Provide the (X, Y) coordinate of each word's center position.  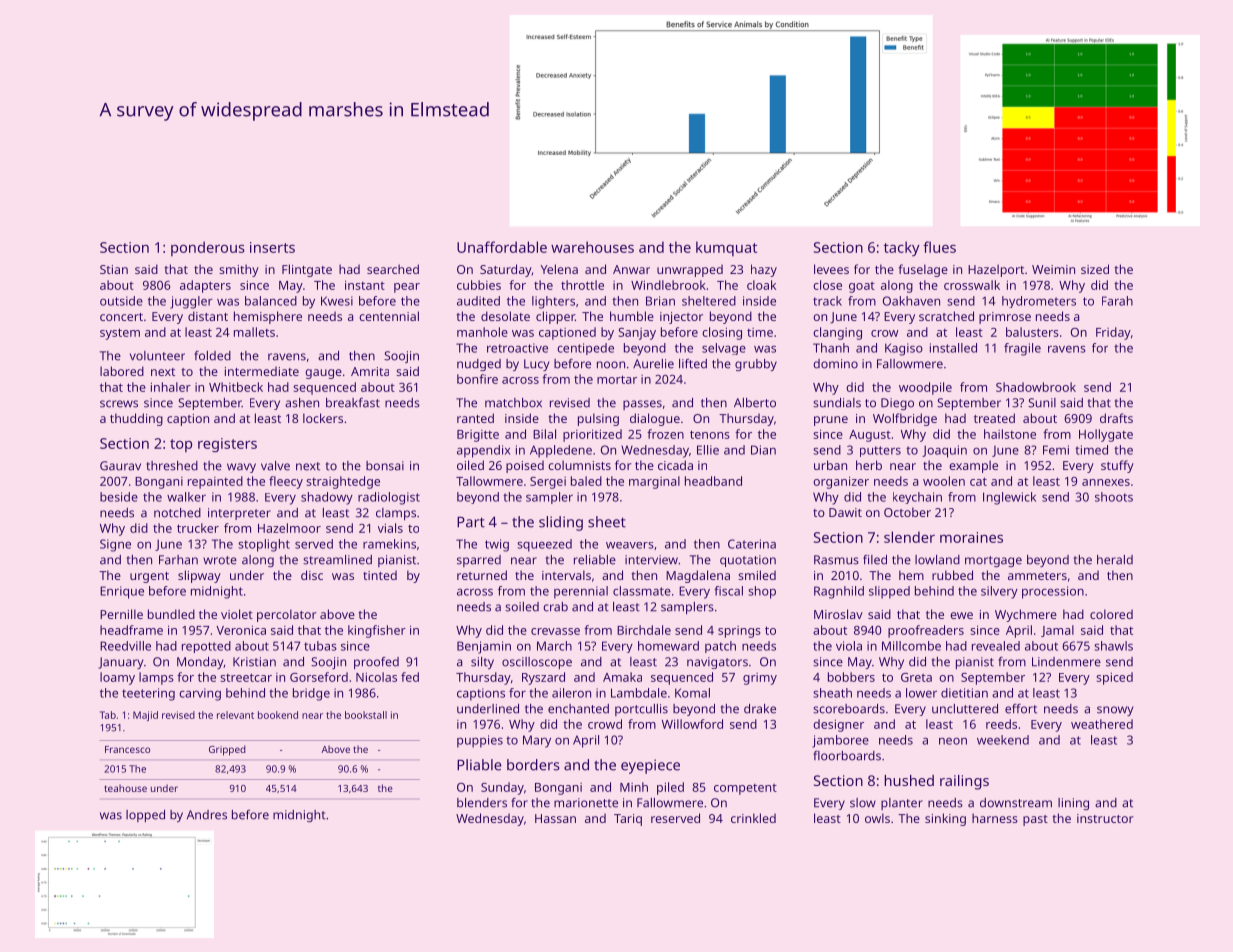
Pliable (479, 765)
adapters (205, 286)
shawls (1113, 646)
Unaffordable (502, 247)
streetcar (246, 677)
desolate (505, 316)
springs (739, 632)
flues (939, 247)
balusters (1032, 332)
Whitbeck (236, 387)
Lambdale (639, 693)
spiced (1114, 678)
